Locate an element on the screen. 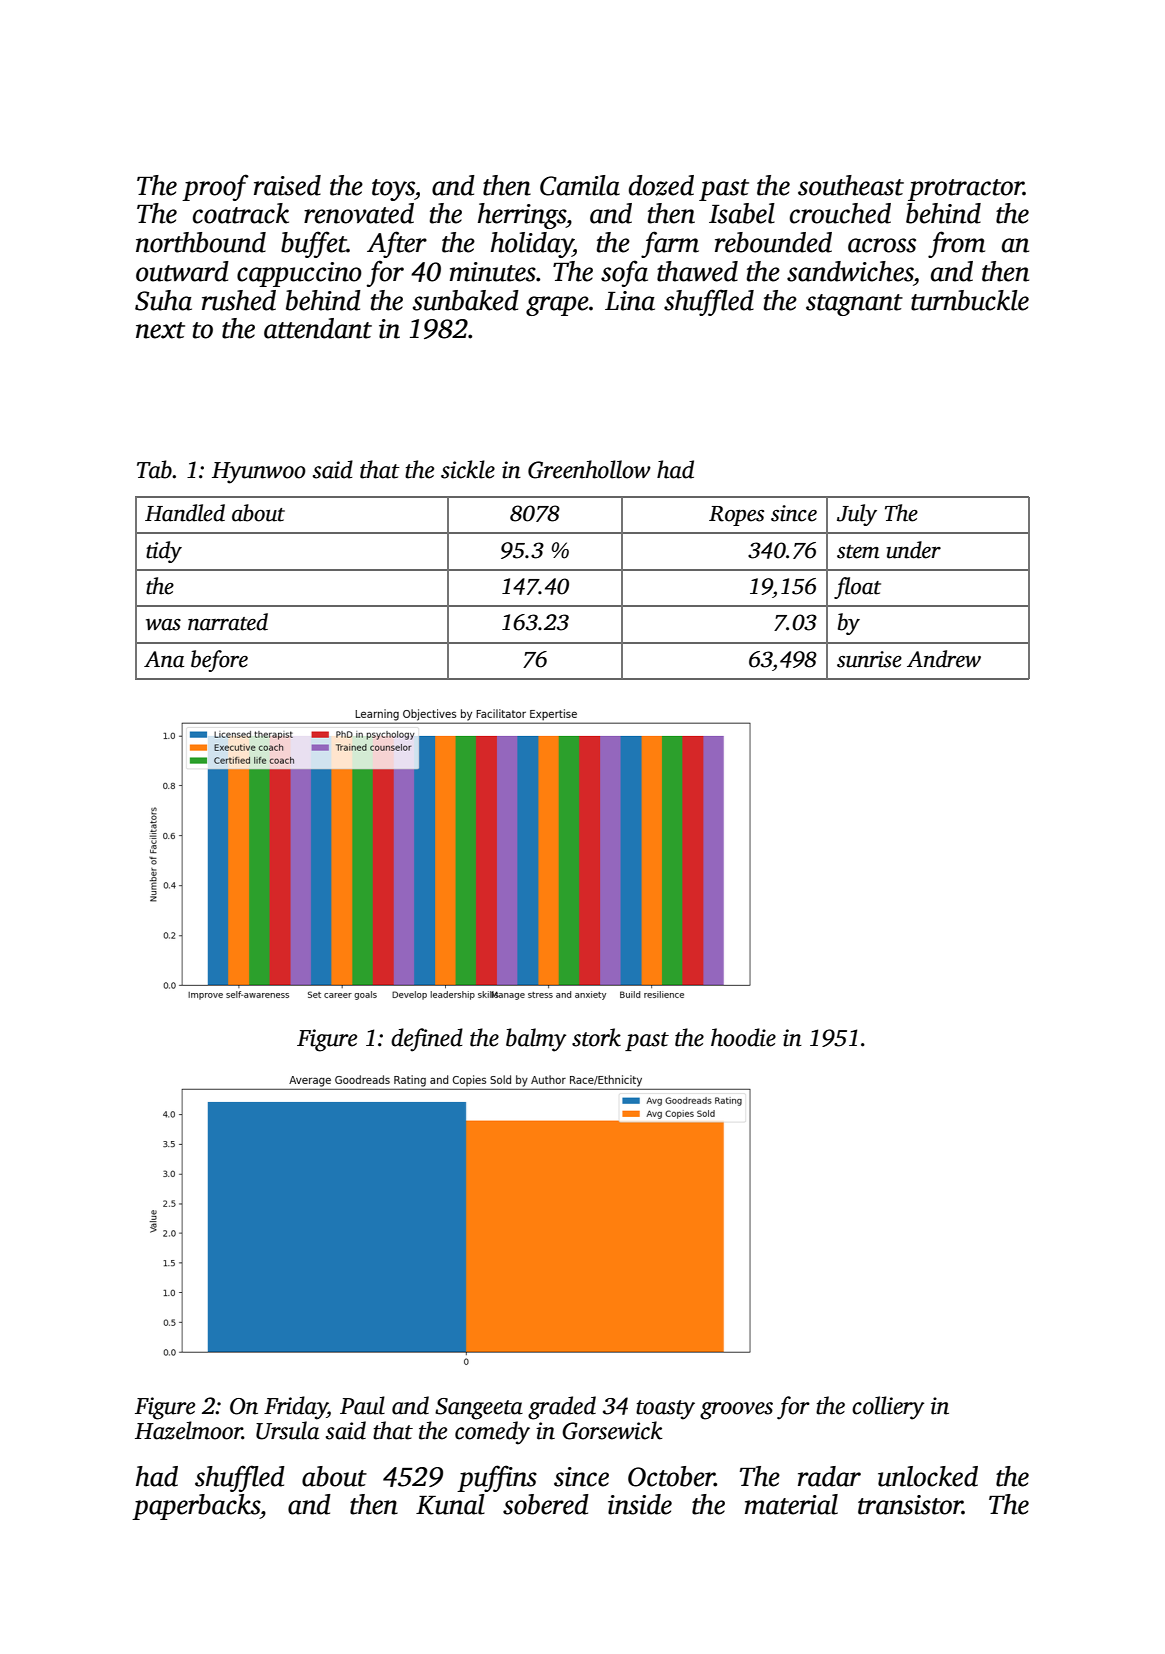 The height and width of the screenshot is (1654, 1165). Sangeeta is located at coordinates (479, 1409).
